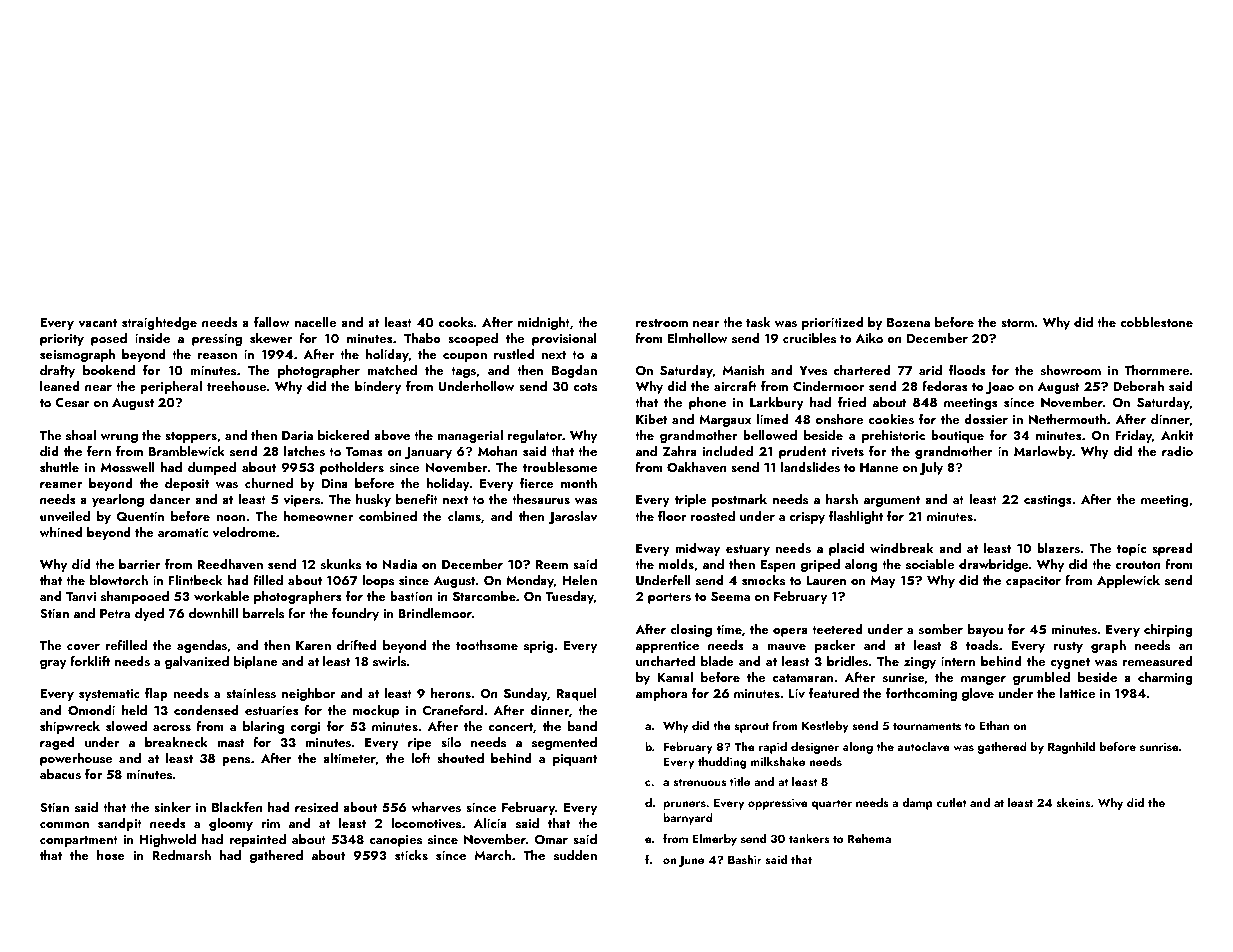  What do you see at coordinates (676, 564) in the screenshot?
I see `molds` at bounding box center [676, 564].
